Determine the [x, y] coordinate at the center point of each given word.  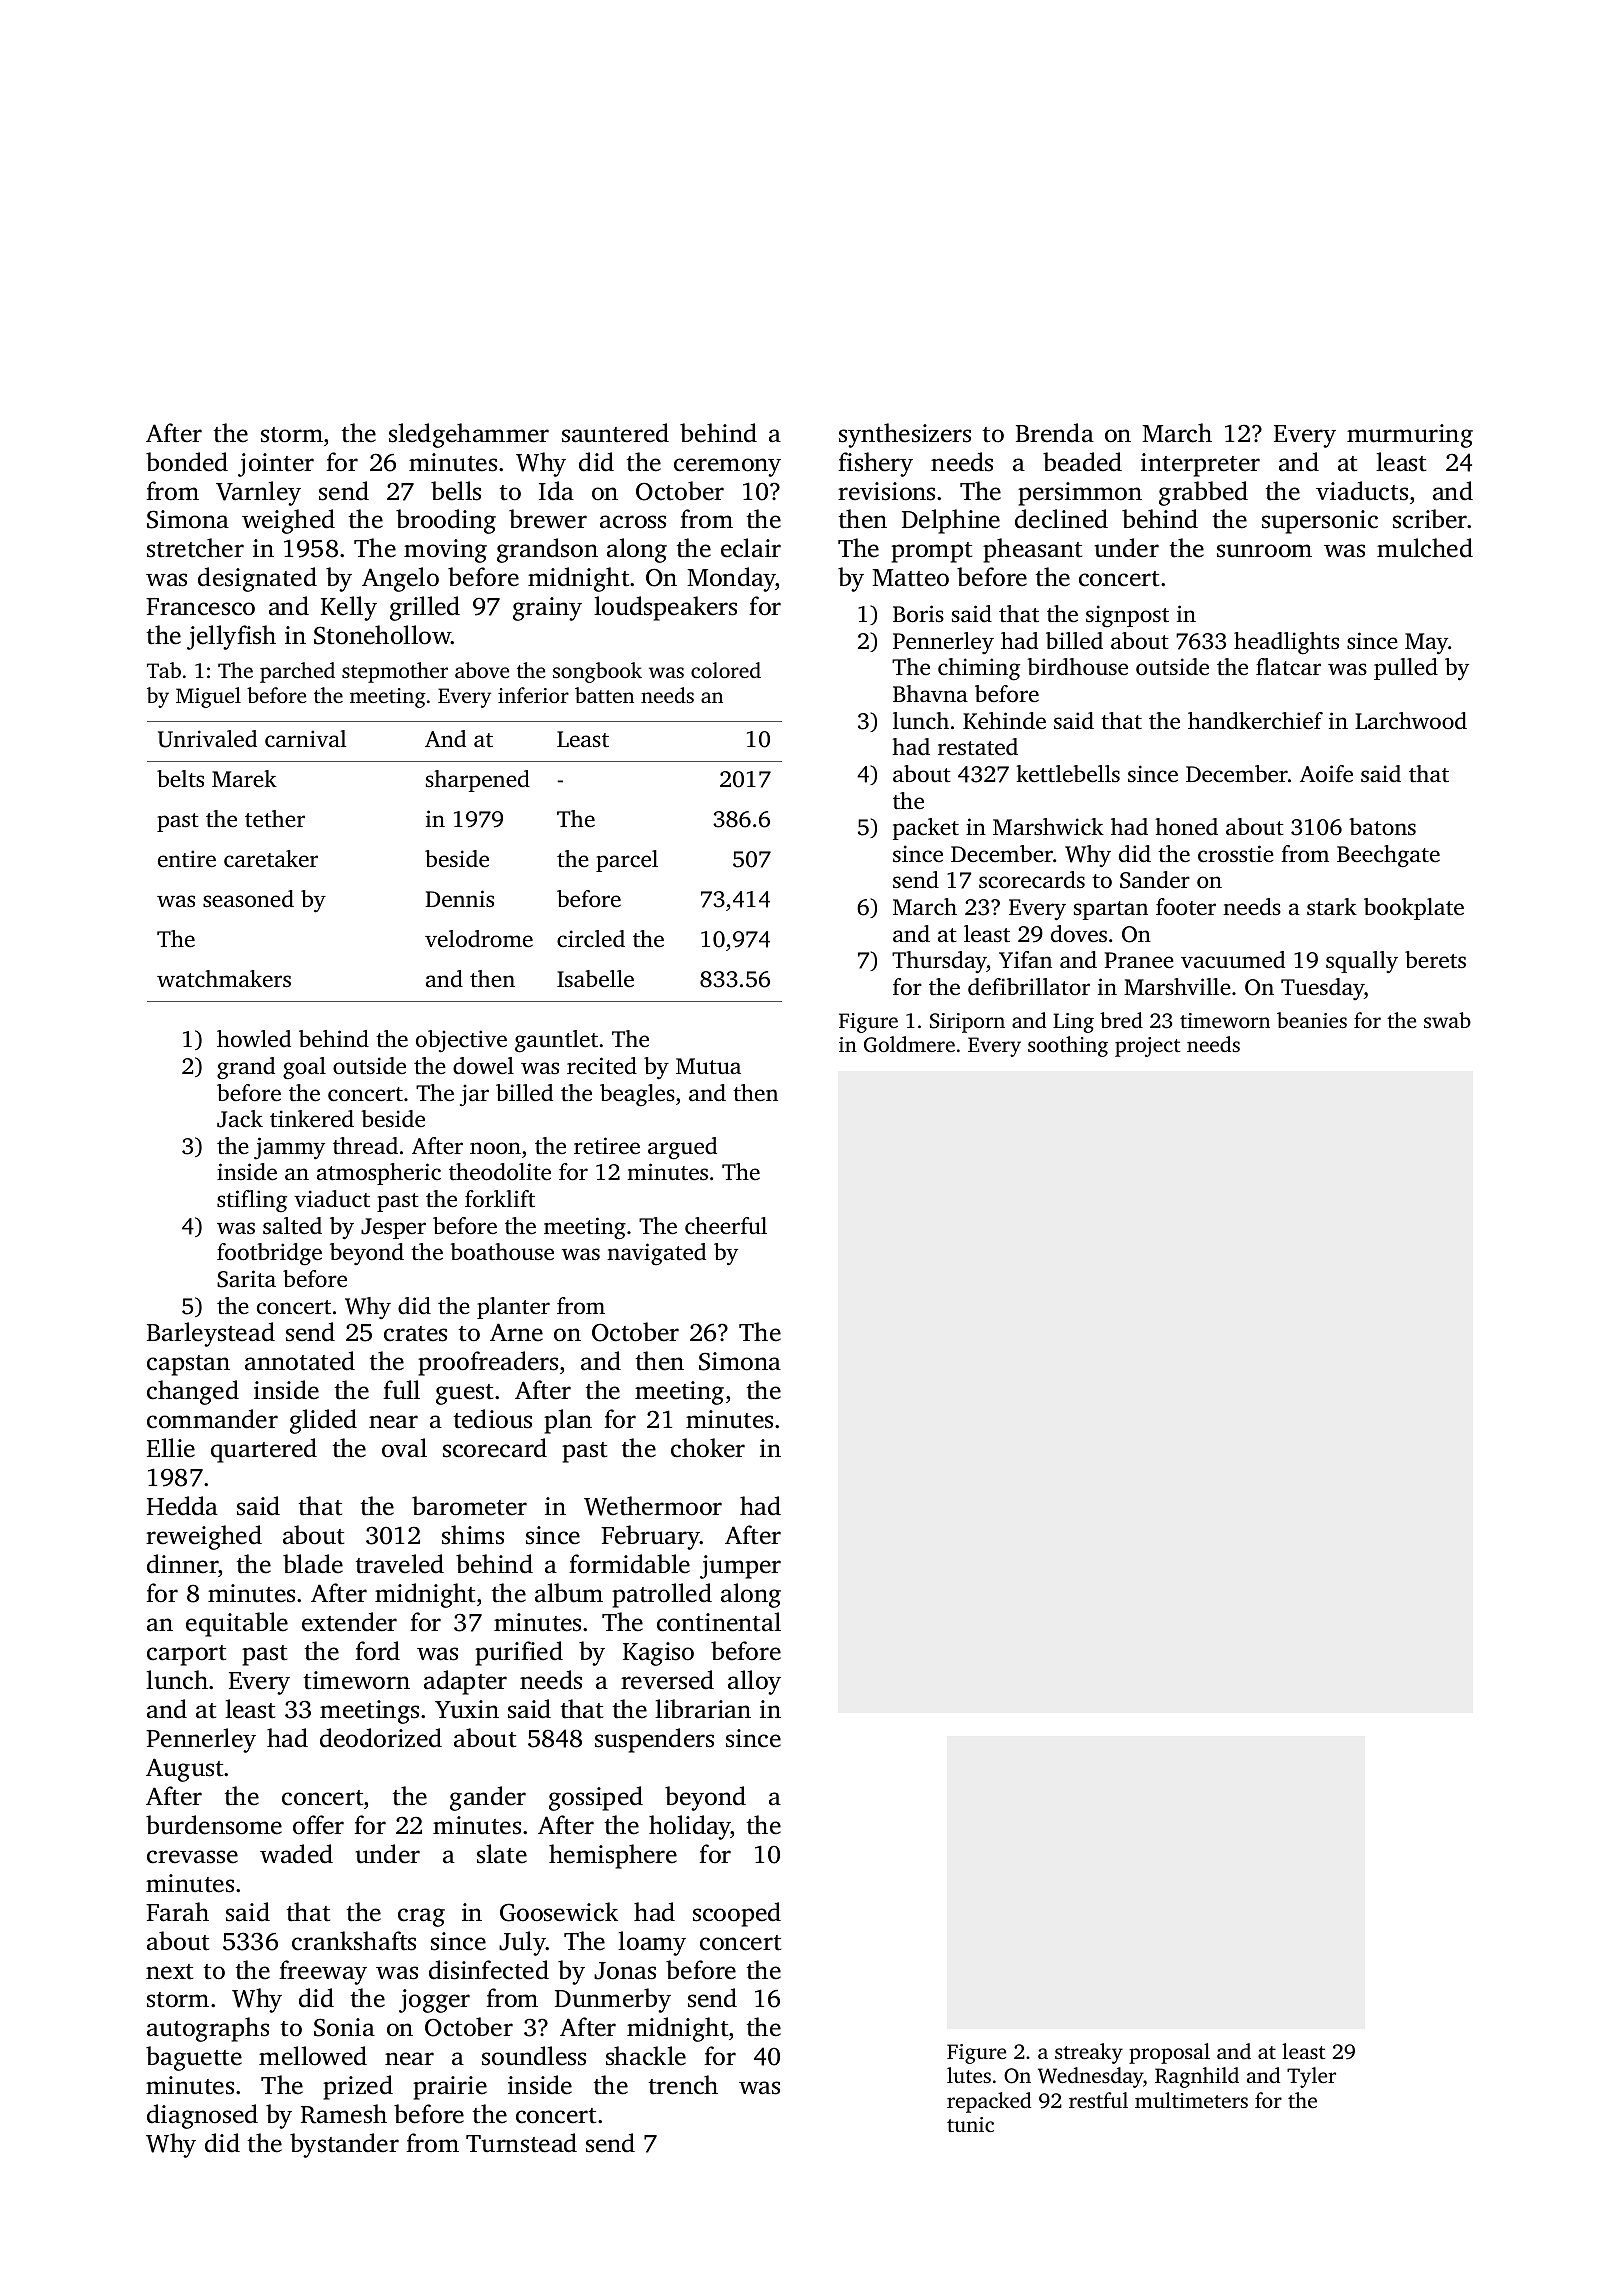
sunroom [1264, 551]
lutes [969, 2075]
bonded [187, 462]
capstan [188, 1365]
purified [519, 1653]
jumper [740, 1567]
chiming [979, 669]
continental [719, 1622]
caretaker [271, 859]
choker [708, 1448]
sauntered [615, 433]
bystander [344, 2145]
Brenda [1055, 433]
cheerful [726, 1226]
